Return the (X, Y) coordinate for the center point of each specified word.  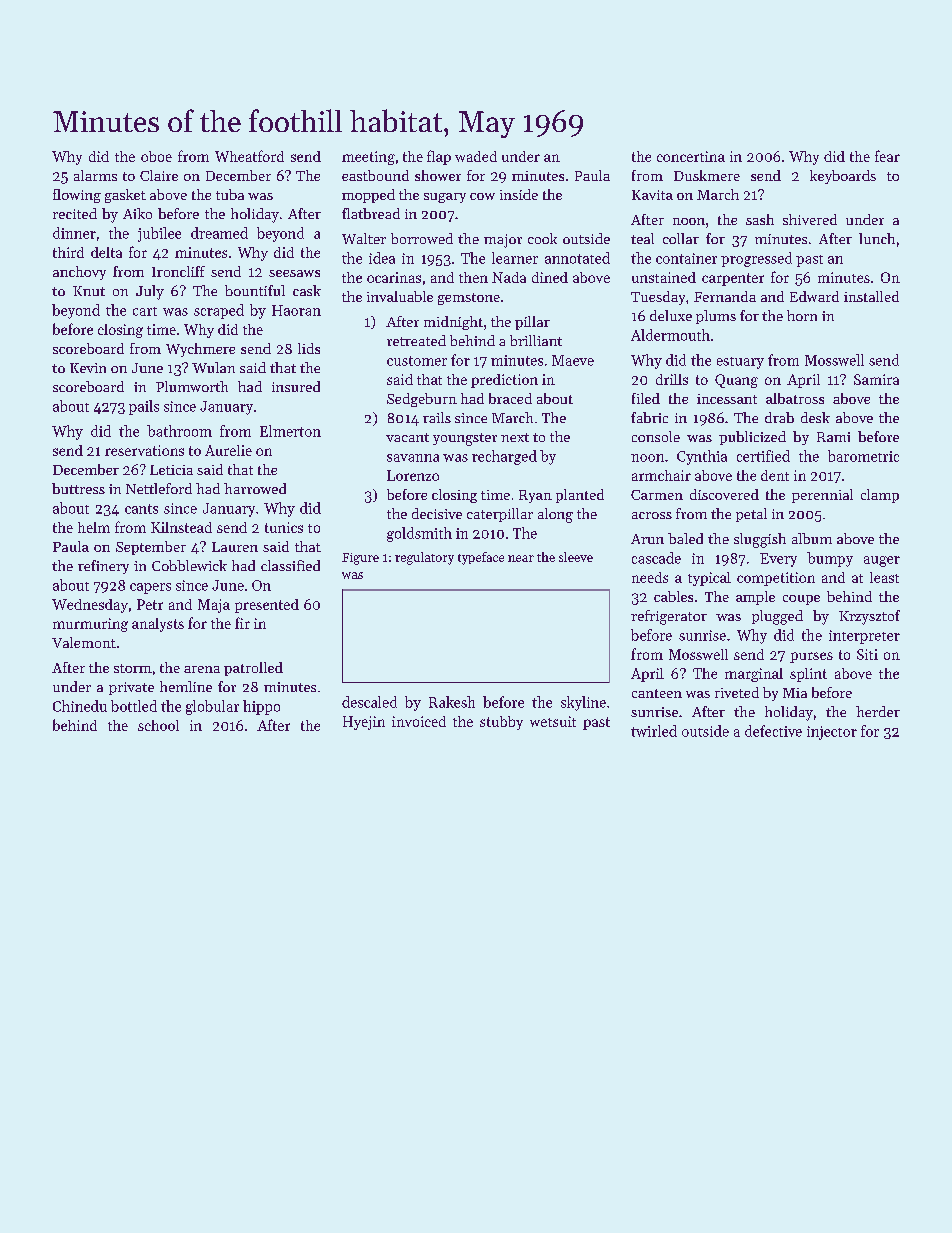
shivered (810, 219)
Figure (360, 559)
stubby (501, 723)
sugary (445, 198)
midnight (453, 323)
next (515, 437)
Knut (89, 291)
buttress (78, 488)
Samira (876, 379)
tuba (230, 194)
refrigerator (669, 617)
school (158, 725)
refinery (103, 567)
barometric (863, 456)
